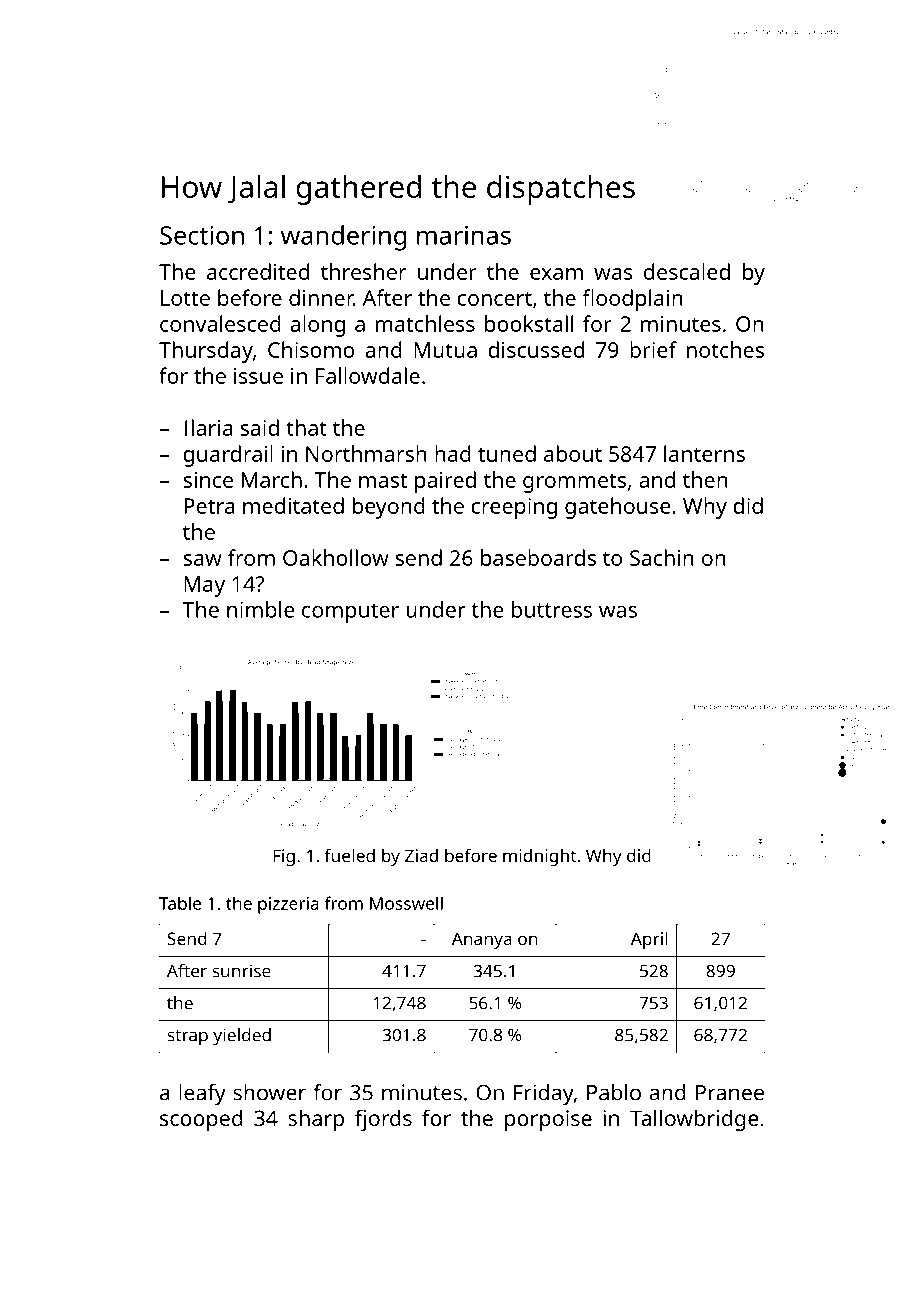 This screenshot has height=1311, width=924. I want to click on notches, so click(725, 349).
